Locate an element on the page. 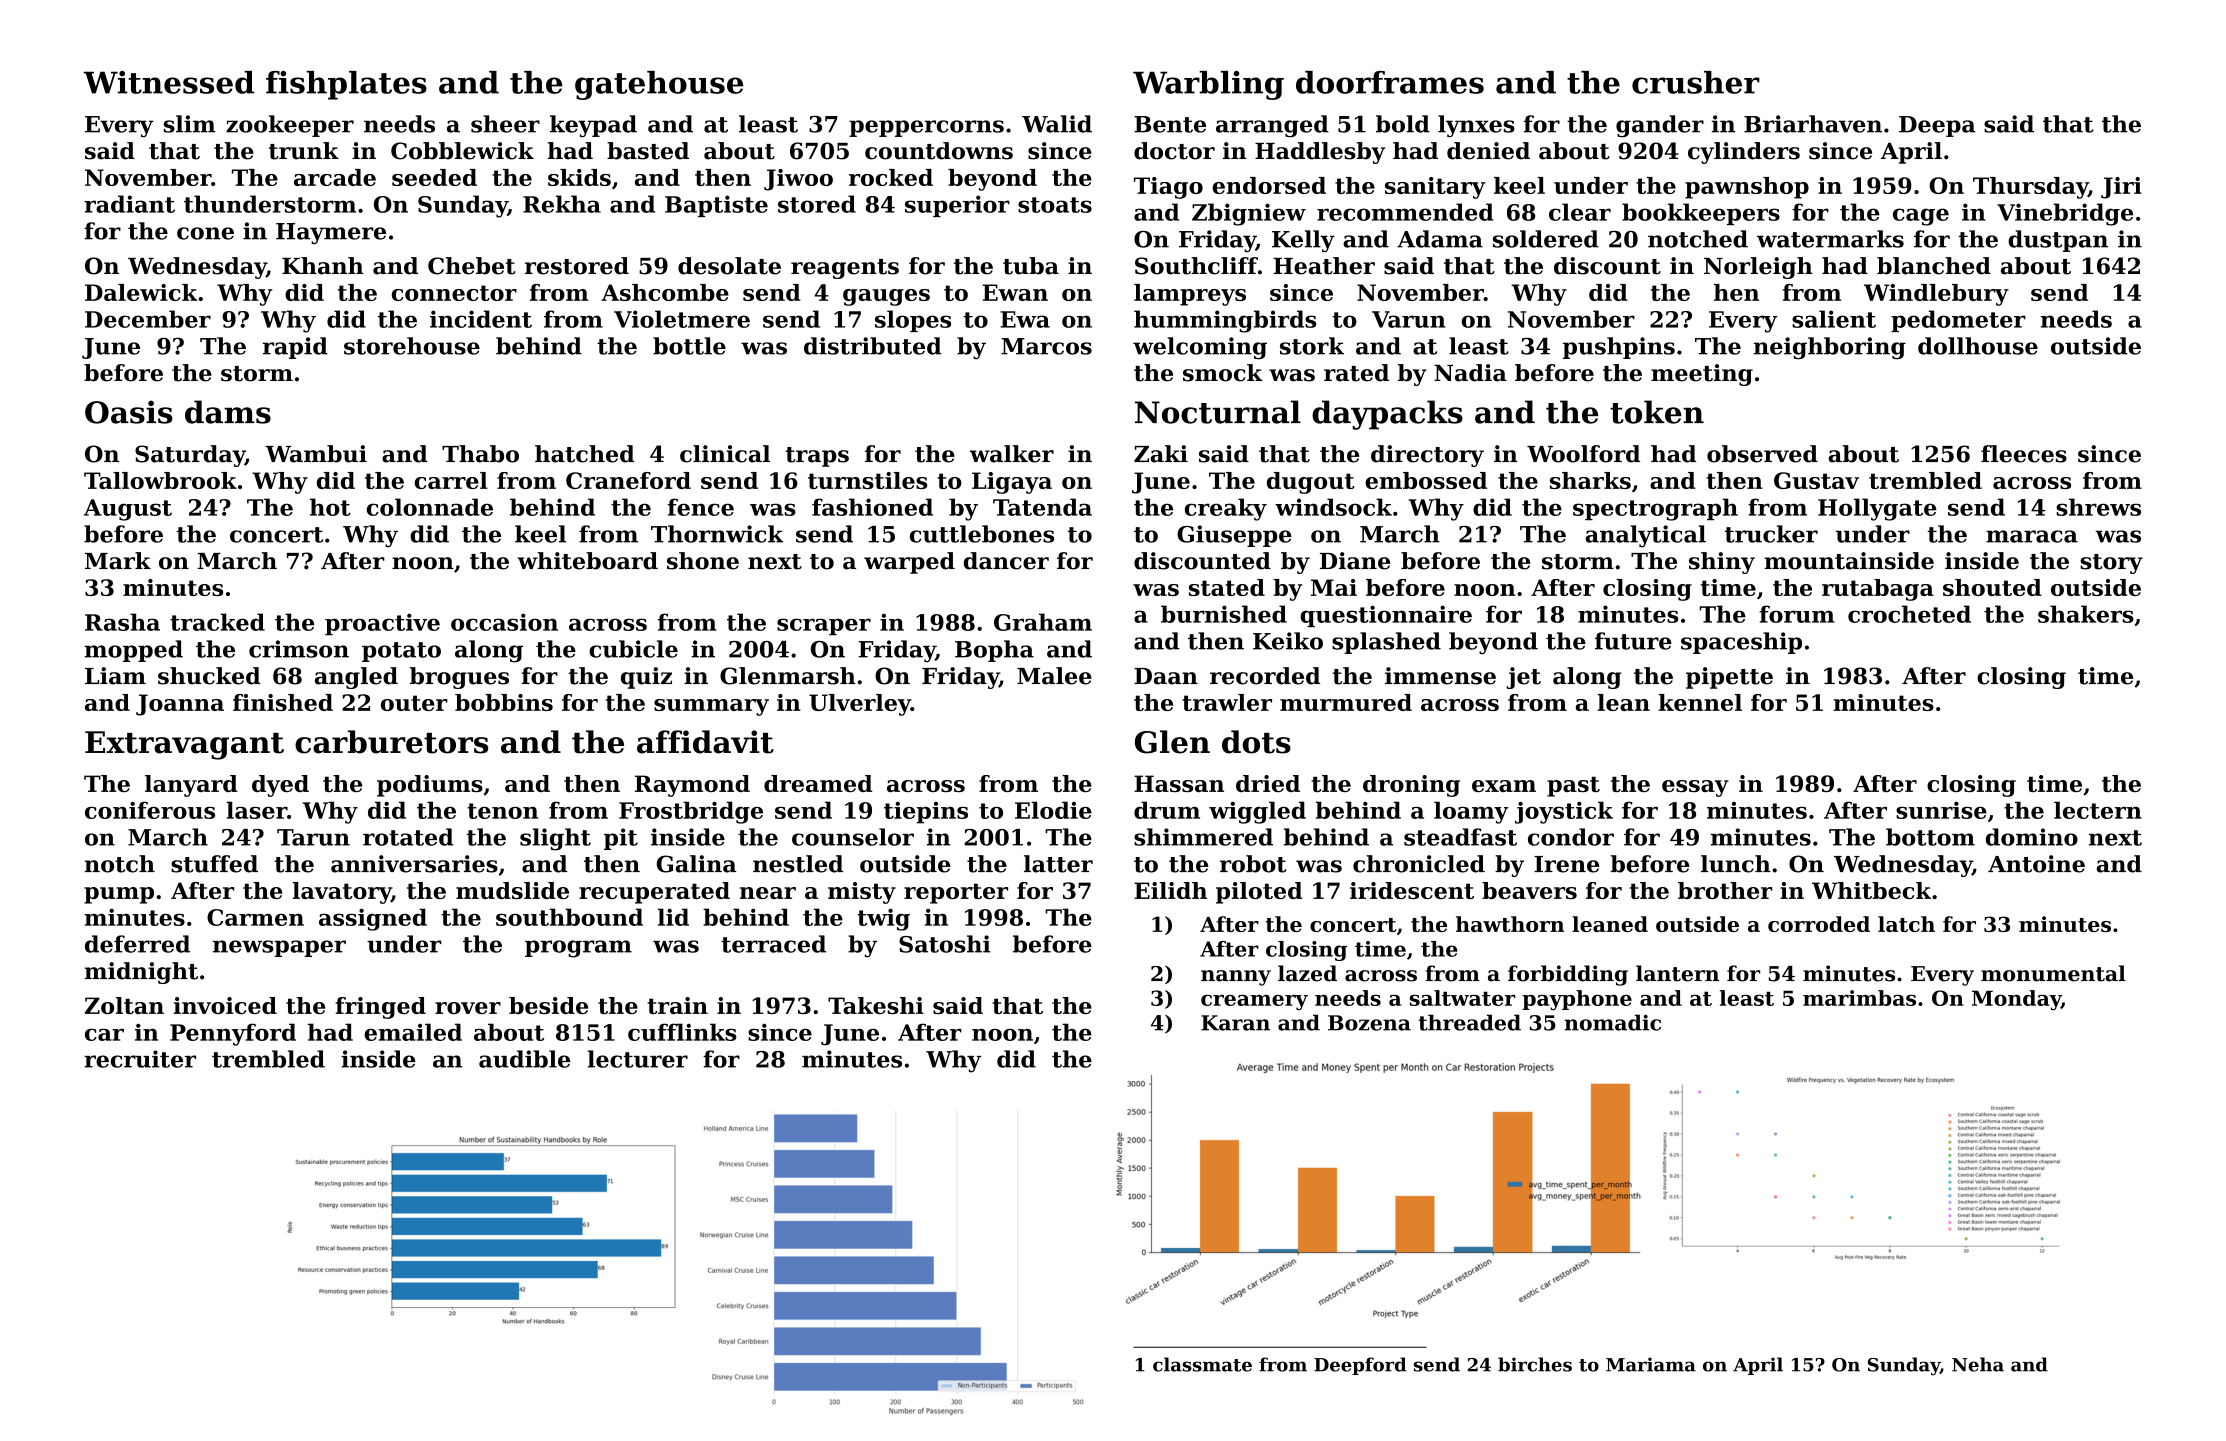  dollhouse is located at coordinates (1978, 346).
